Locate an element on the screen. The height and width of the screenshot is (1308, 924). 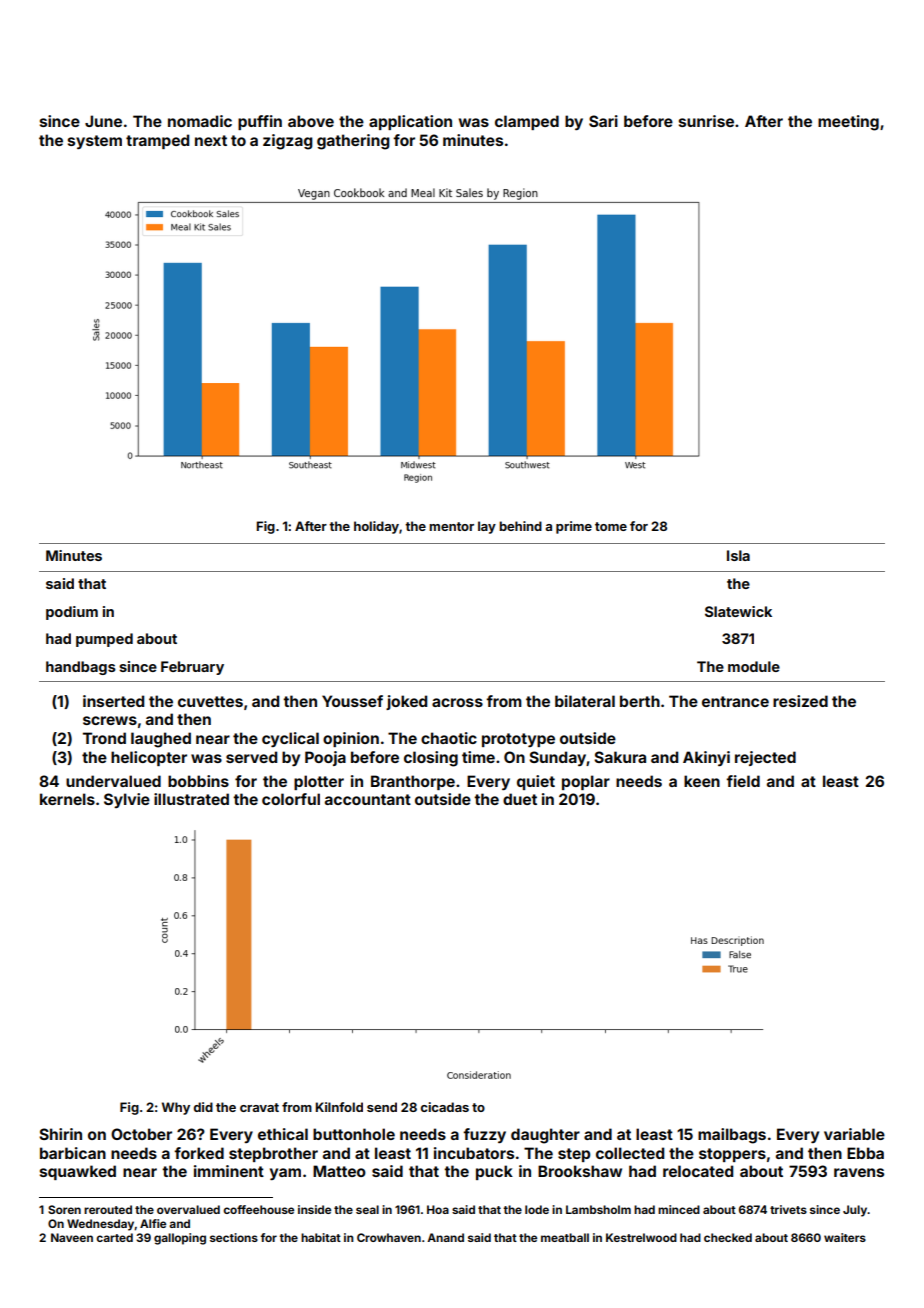
resized is located at coordinates (800, 701).
